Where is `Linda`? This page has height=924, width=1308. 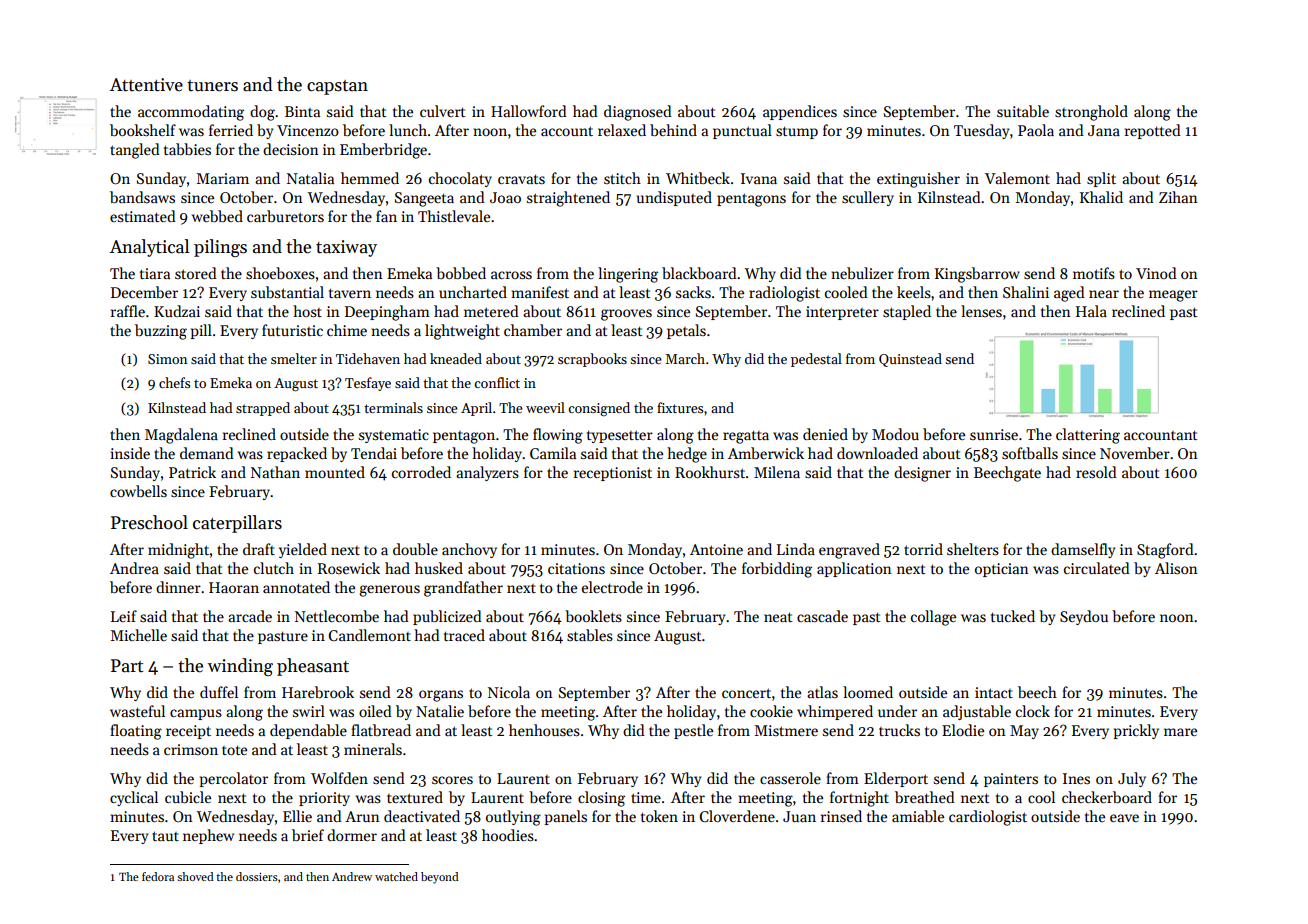 Linda is located at coordinates (796, 549).
